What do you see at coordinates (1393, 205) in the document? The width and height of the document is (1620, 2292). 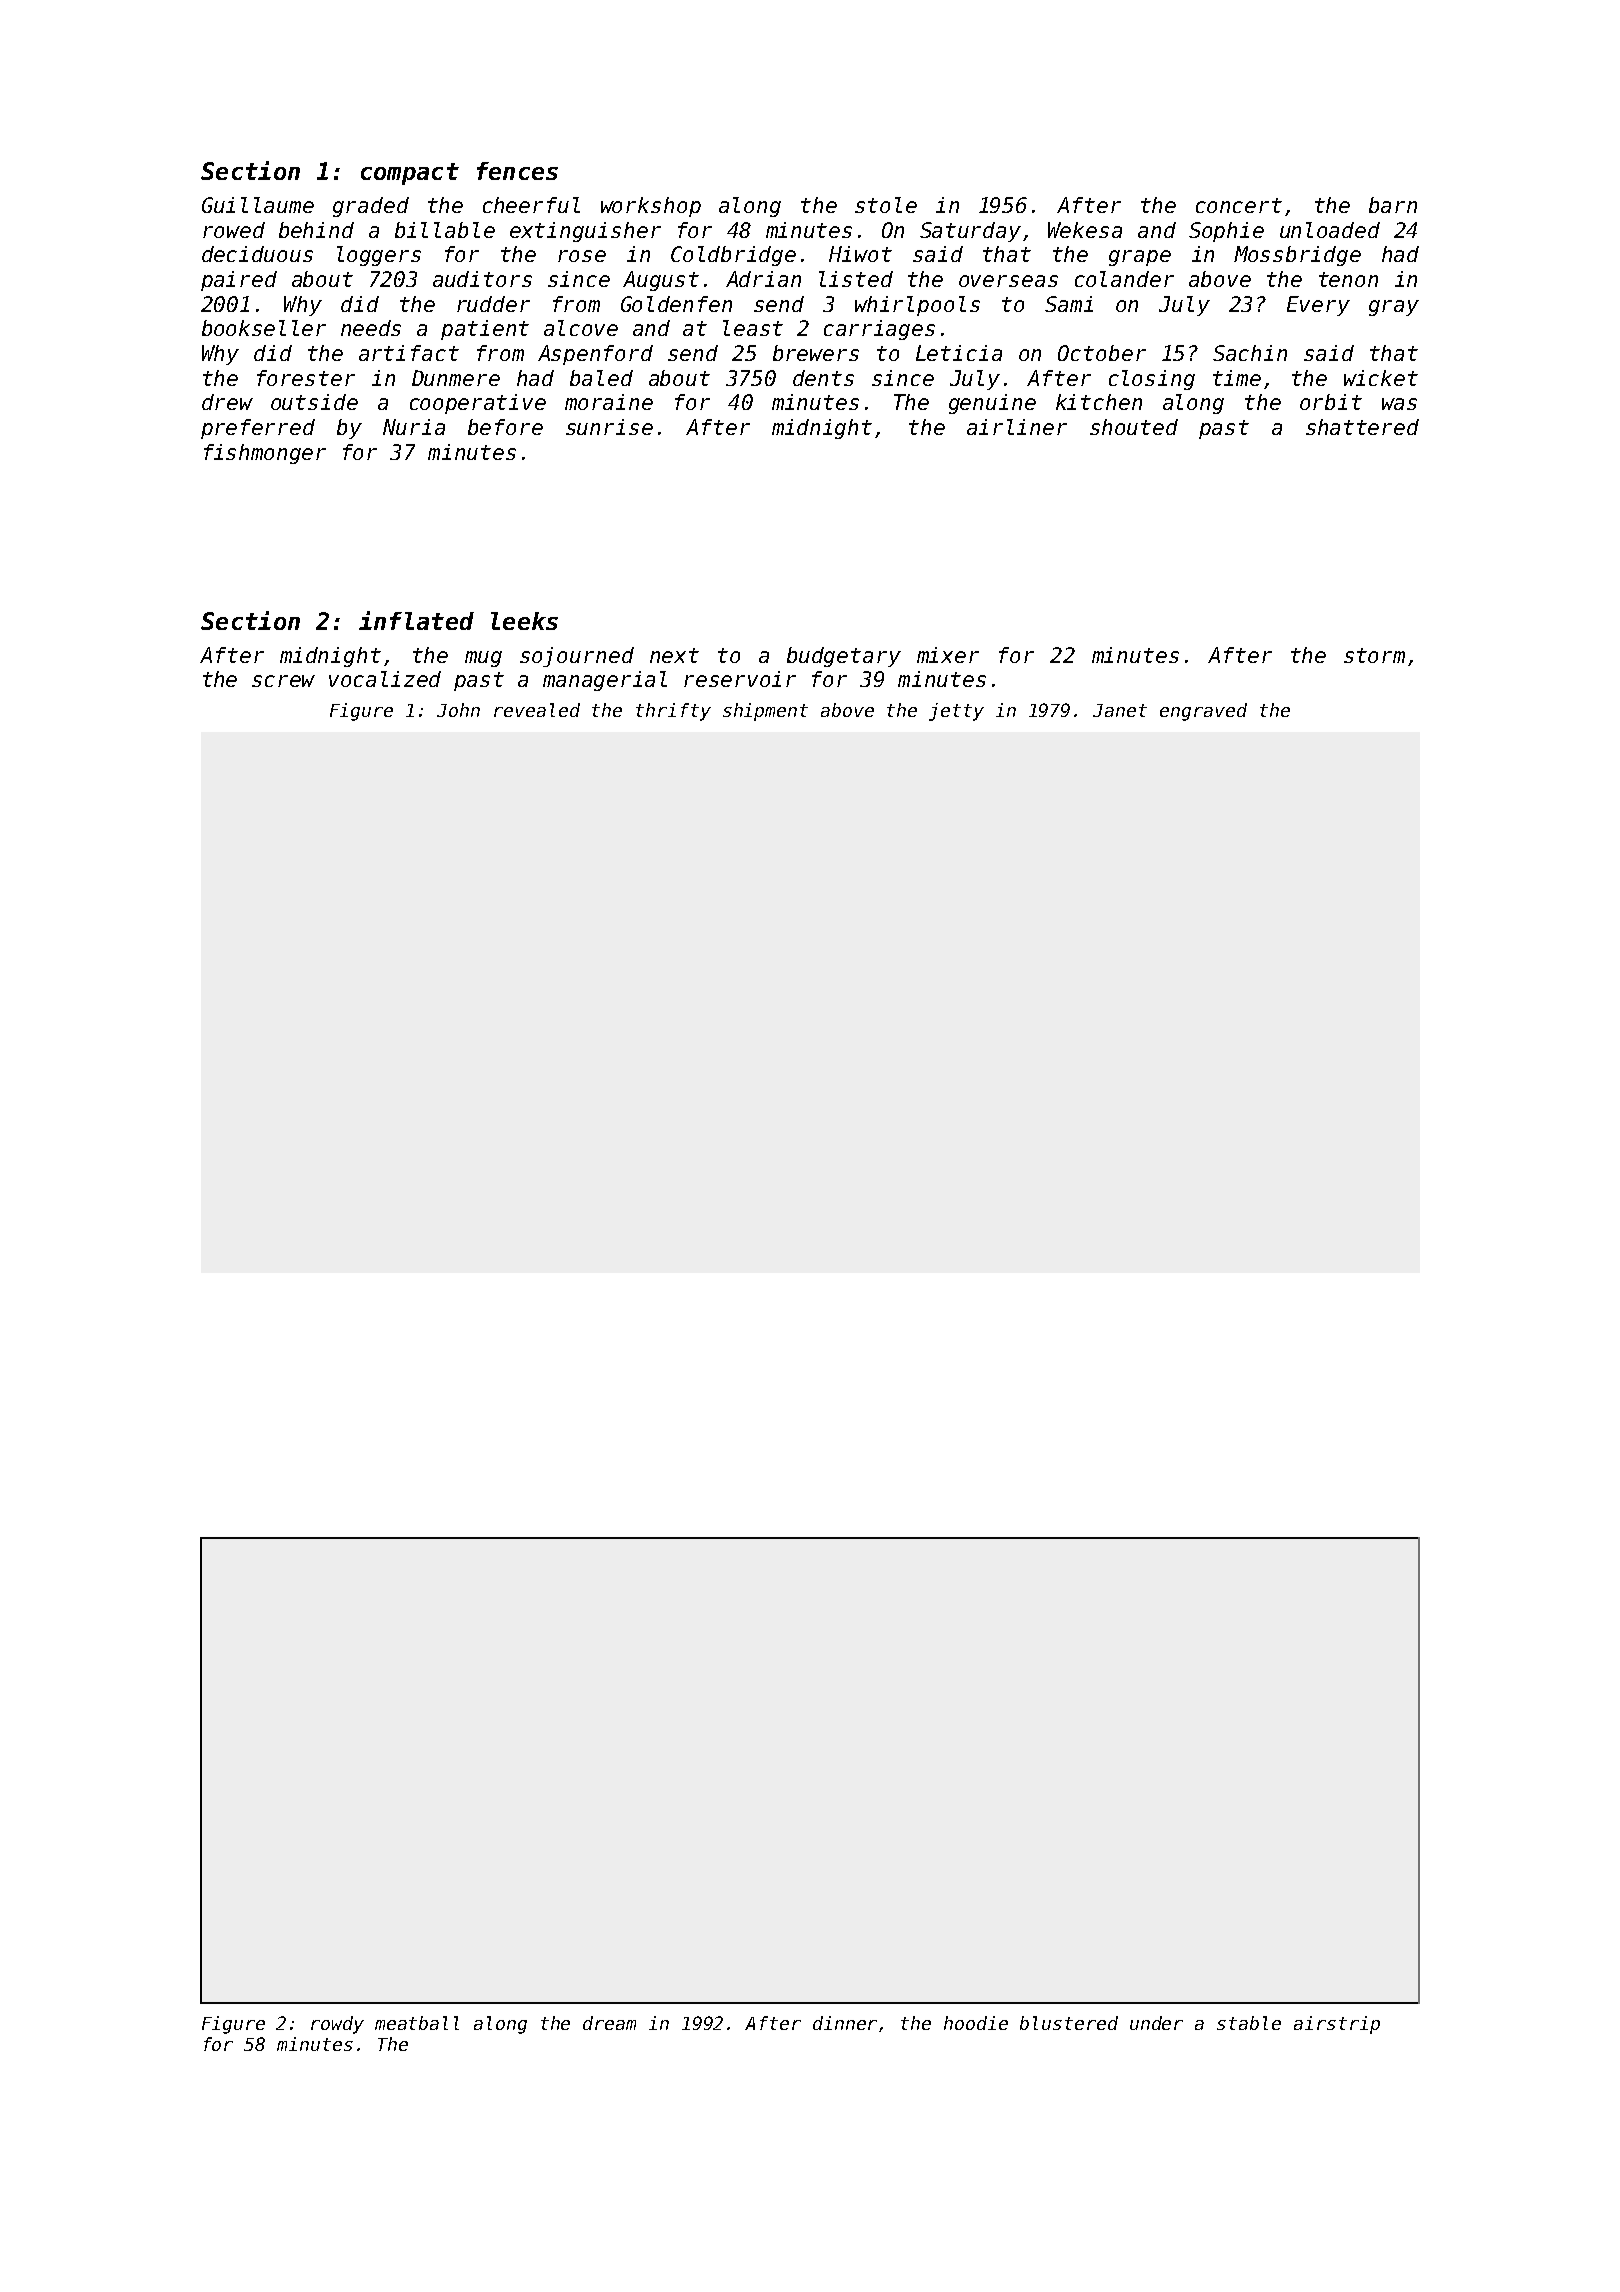 I see `barn` at bounding box center [1393, 205].
